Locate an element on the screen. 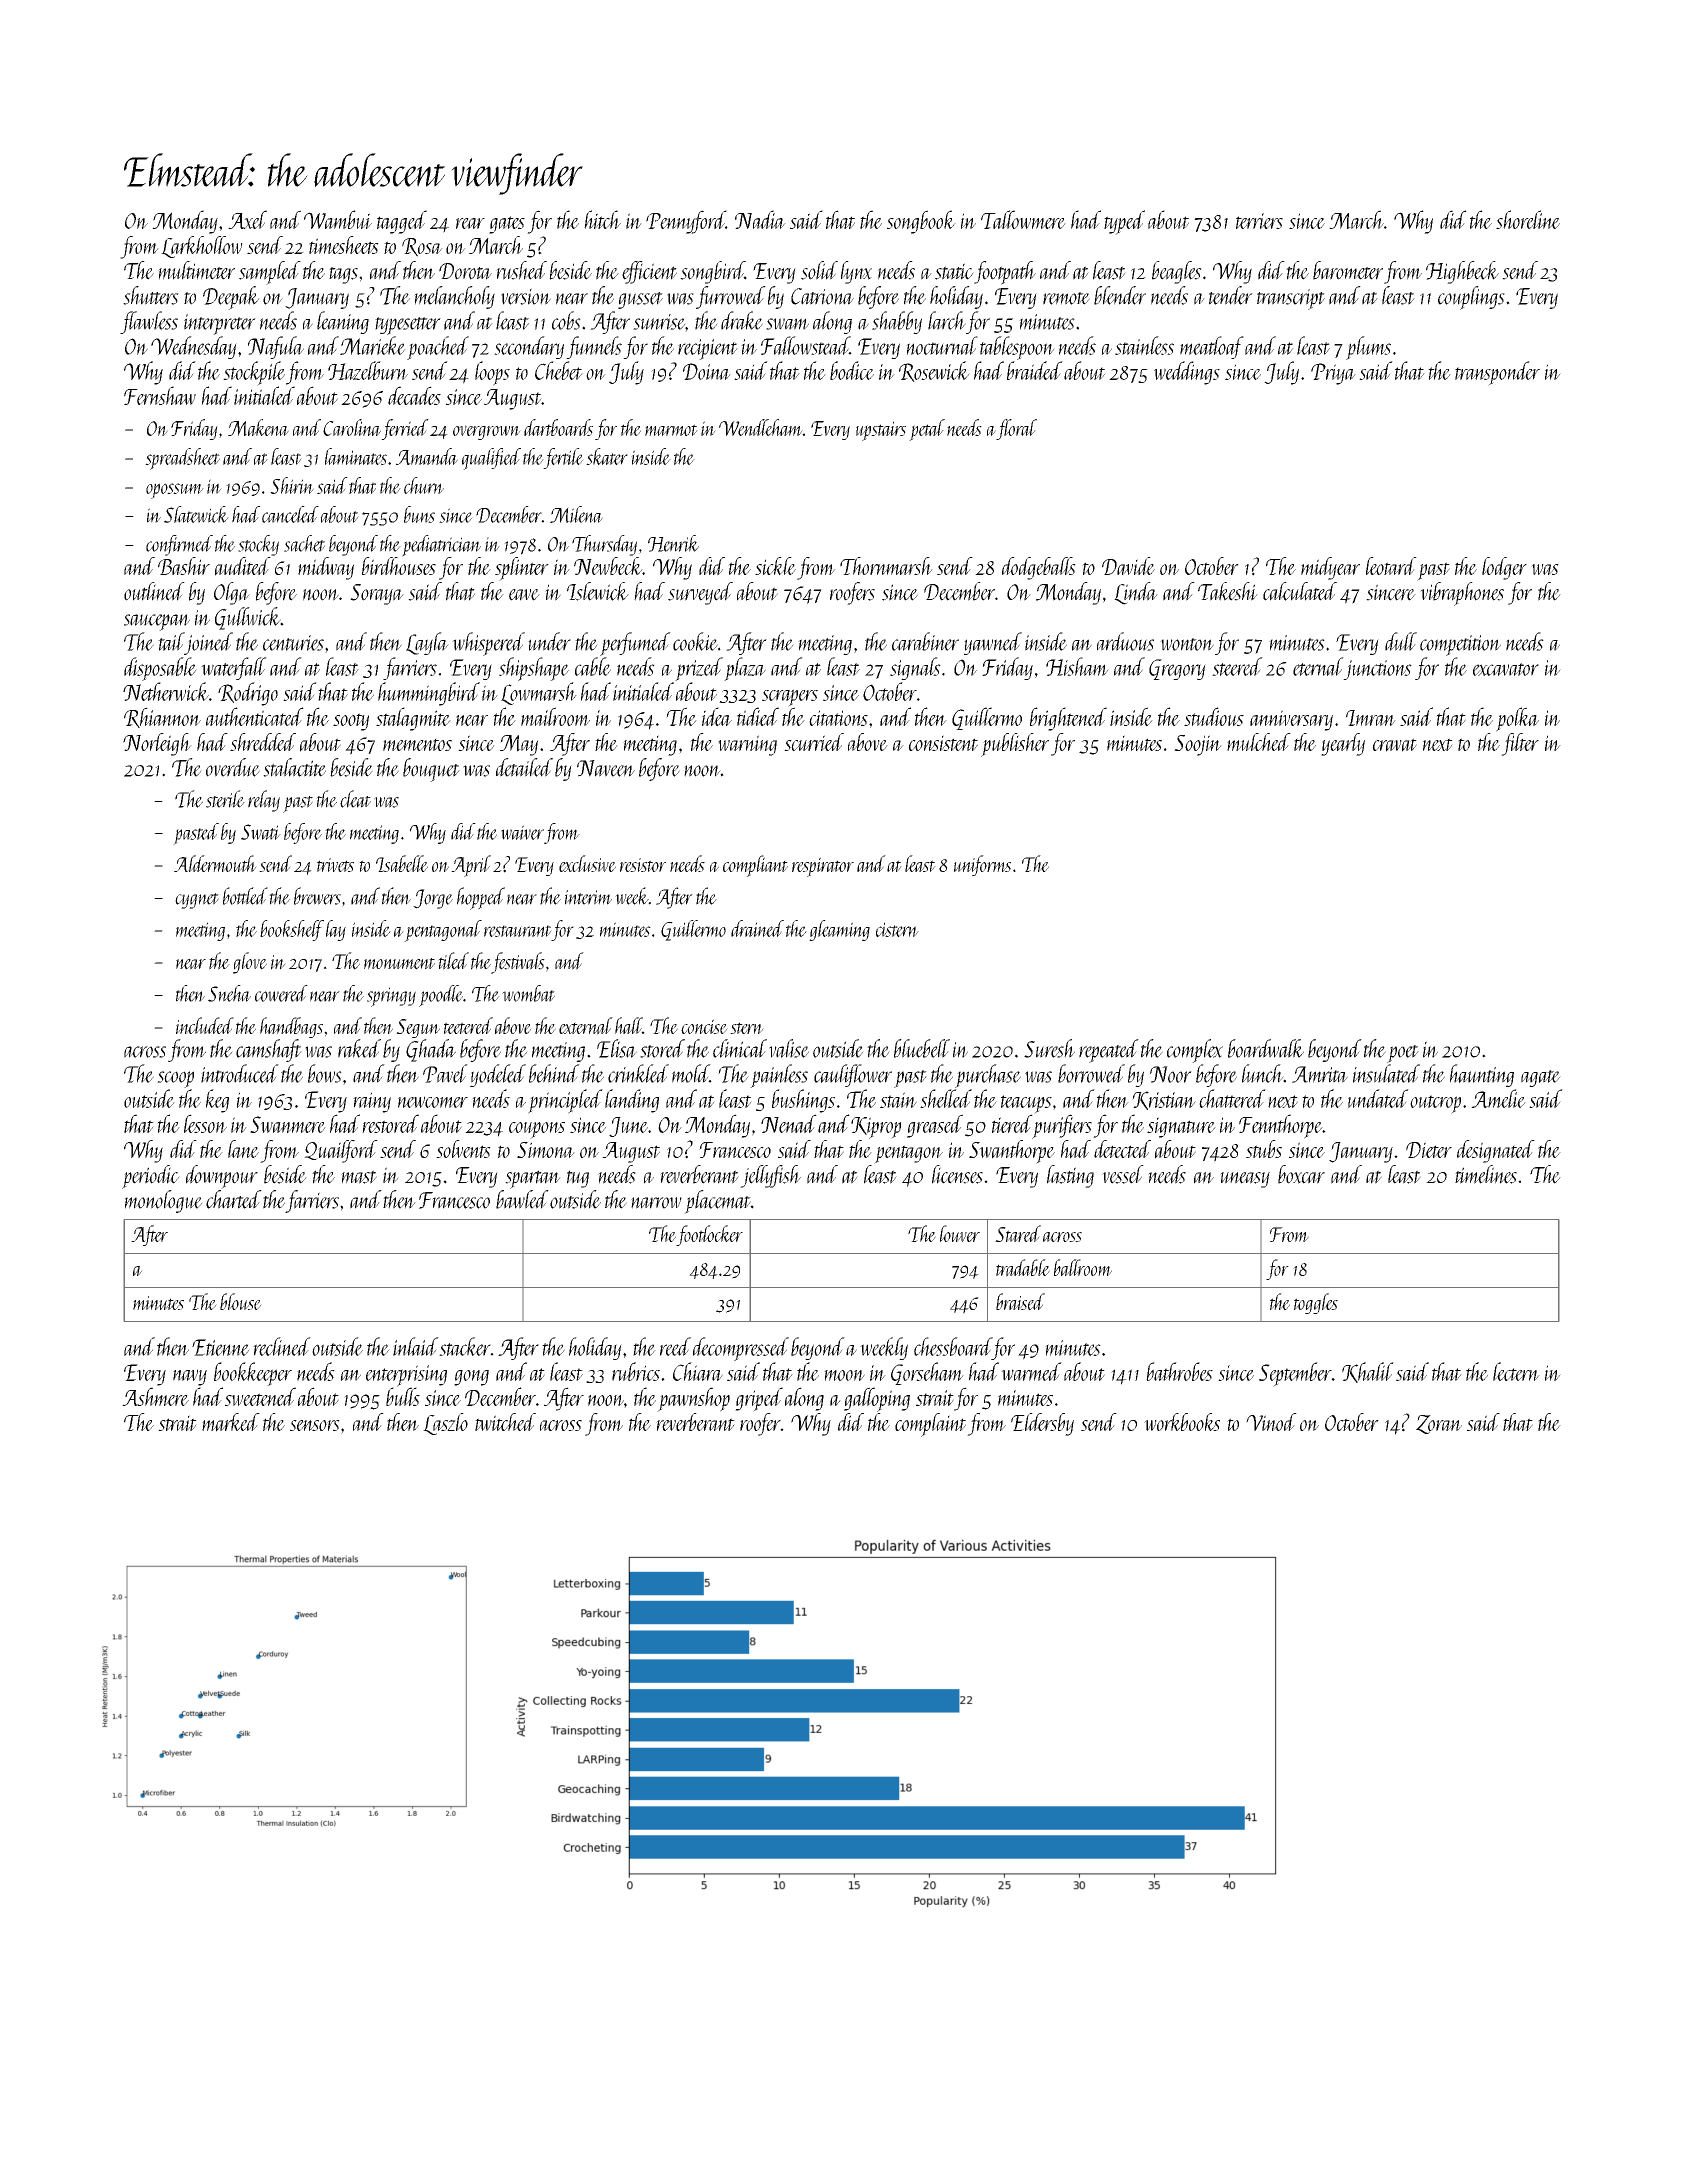 This screenshot has height=2178, width=1683. gleaming is located at coordinates (839, 930).
